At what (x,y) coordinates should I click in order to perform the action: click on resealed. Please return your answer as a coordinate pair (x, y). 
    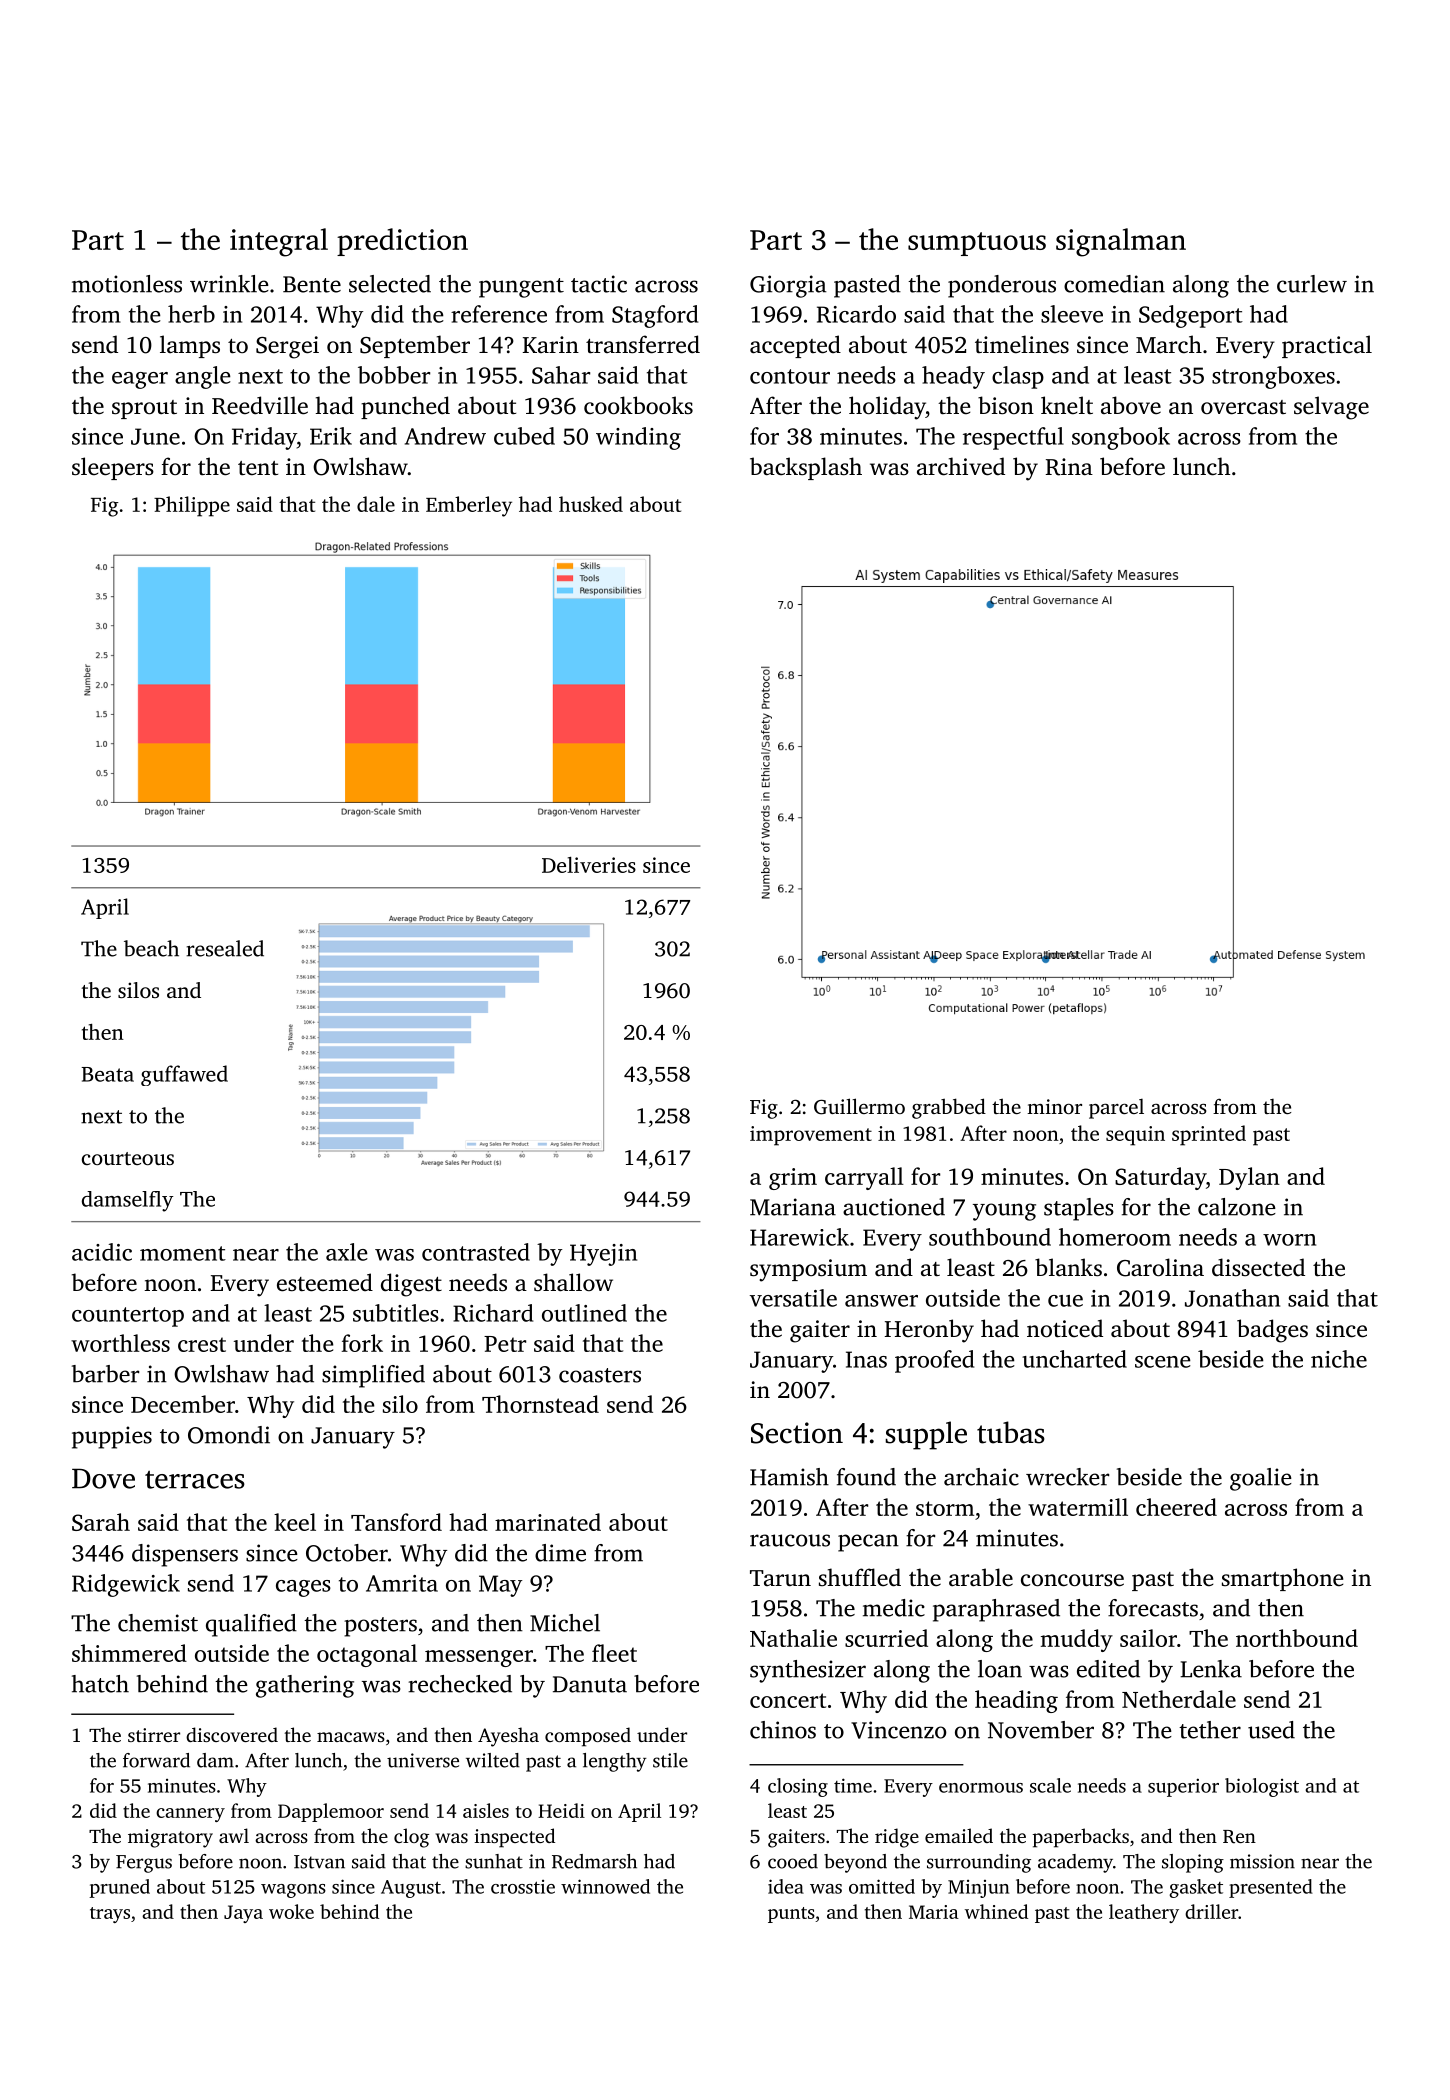
    Looking at the image, I should click on (225, 948).
